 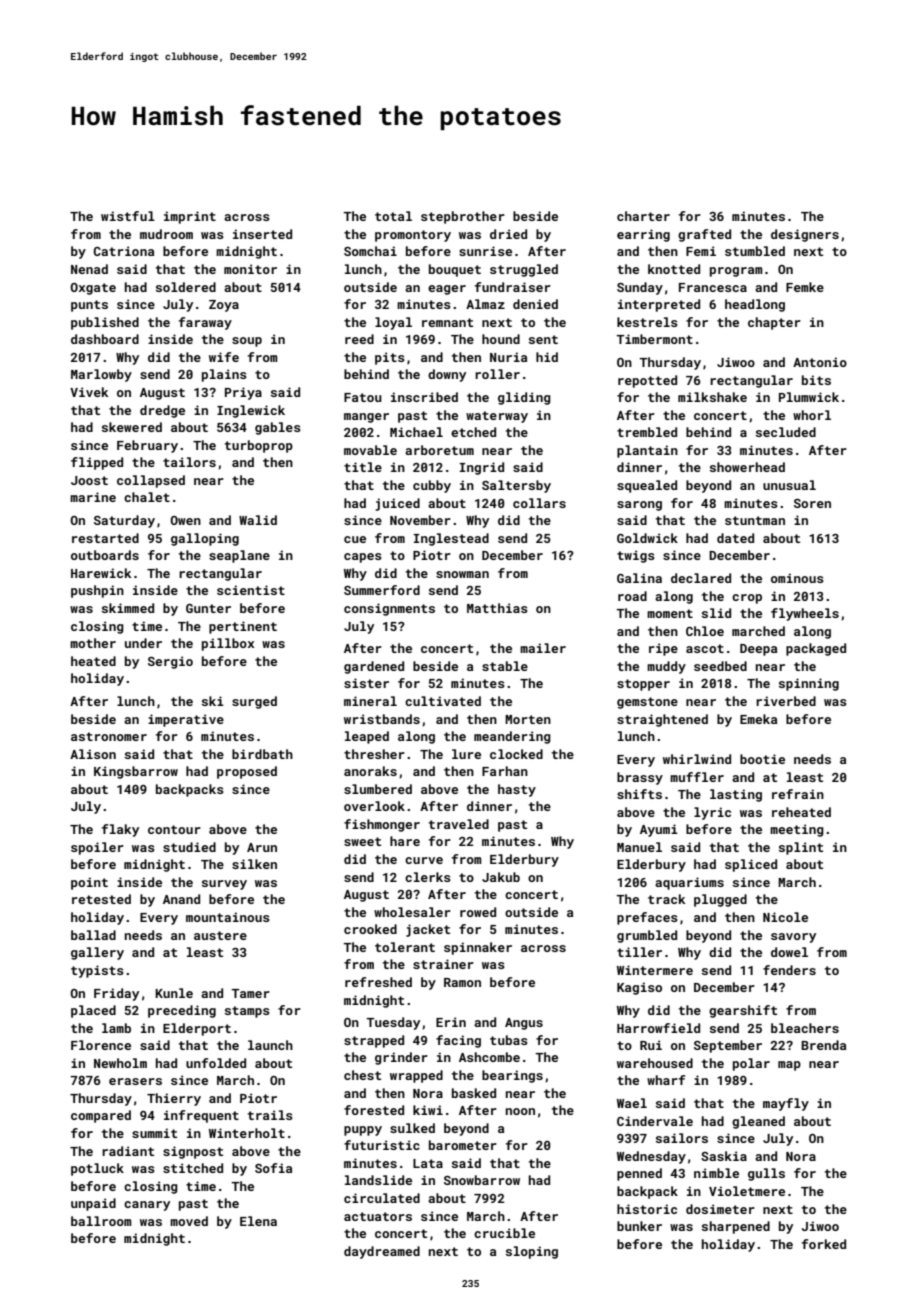 What do you see at coordinates (259, 446) in the screenshot?
I see `turboprop` at bounding box center [259, 446].
